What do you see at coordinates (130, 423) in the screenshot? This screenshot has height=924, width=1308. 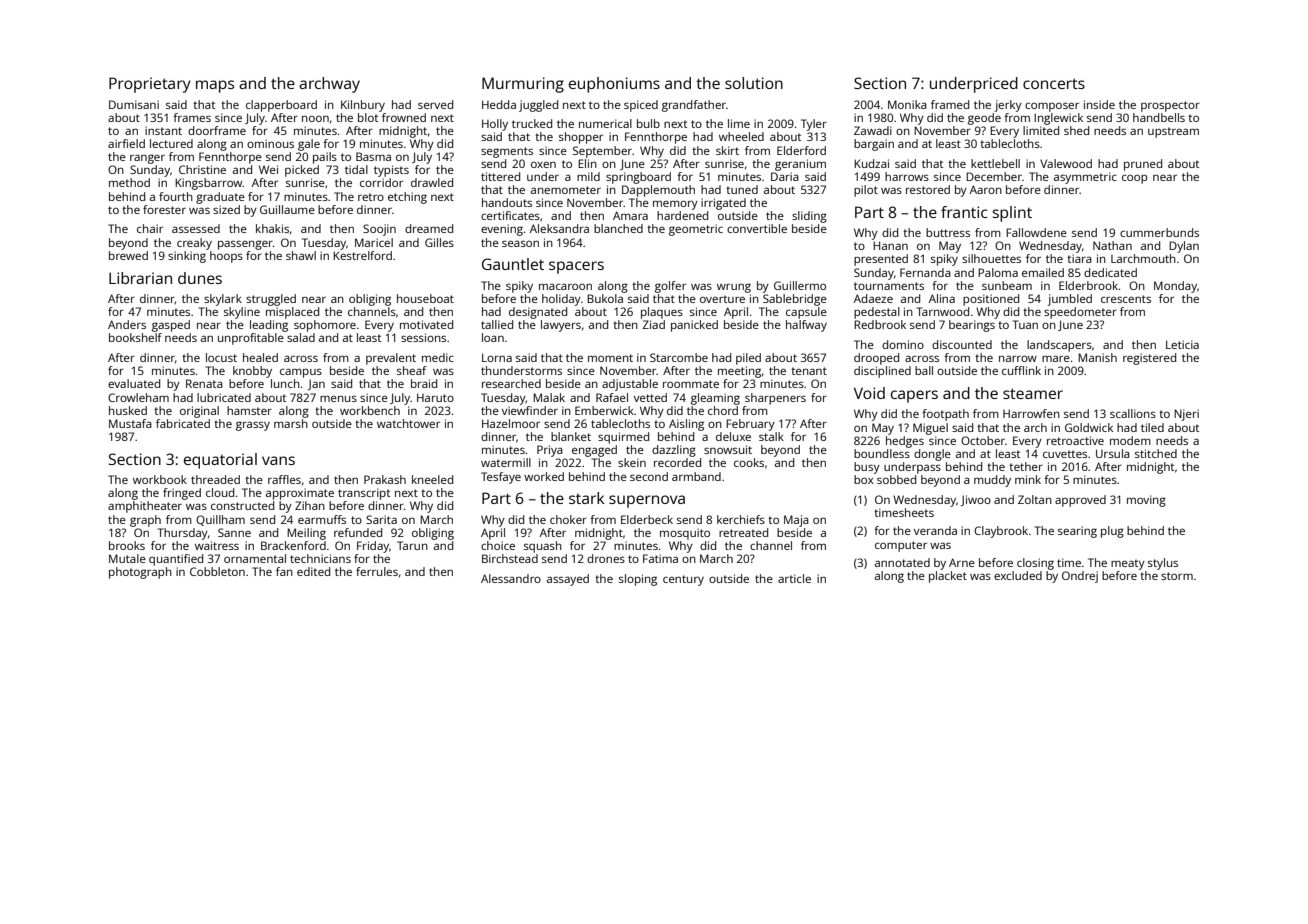 I see `Mustafa` at bounding box center [130, 423].
